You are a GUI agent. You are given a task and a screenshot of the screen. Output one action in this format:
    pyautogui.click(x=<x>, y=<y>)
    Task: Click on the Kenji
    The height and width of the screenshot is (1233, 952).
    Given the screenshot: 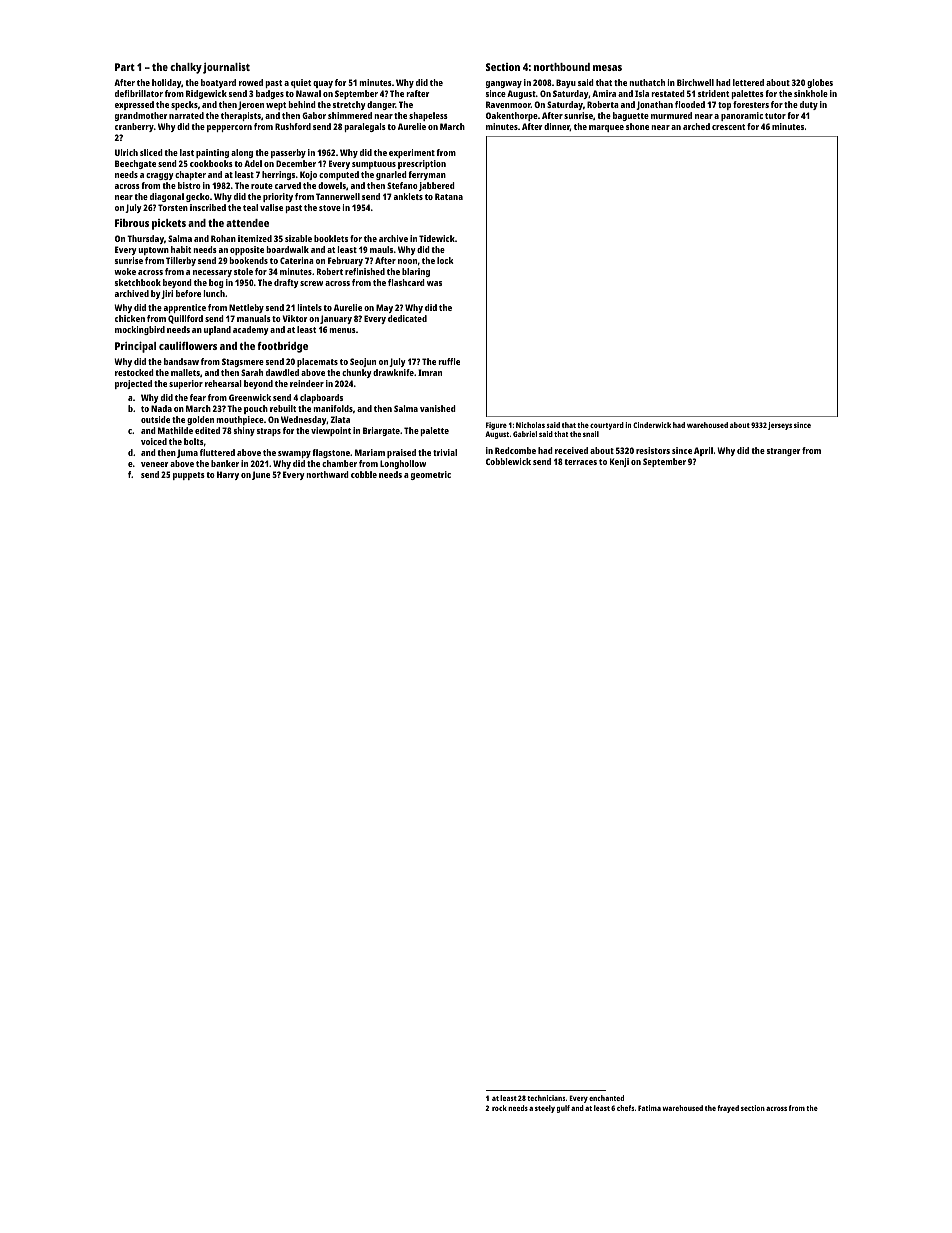 What is the action you would take?
    pyautogui.click(x=619, y=462)
